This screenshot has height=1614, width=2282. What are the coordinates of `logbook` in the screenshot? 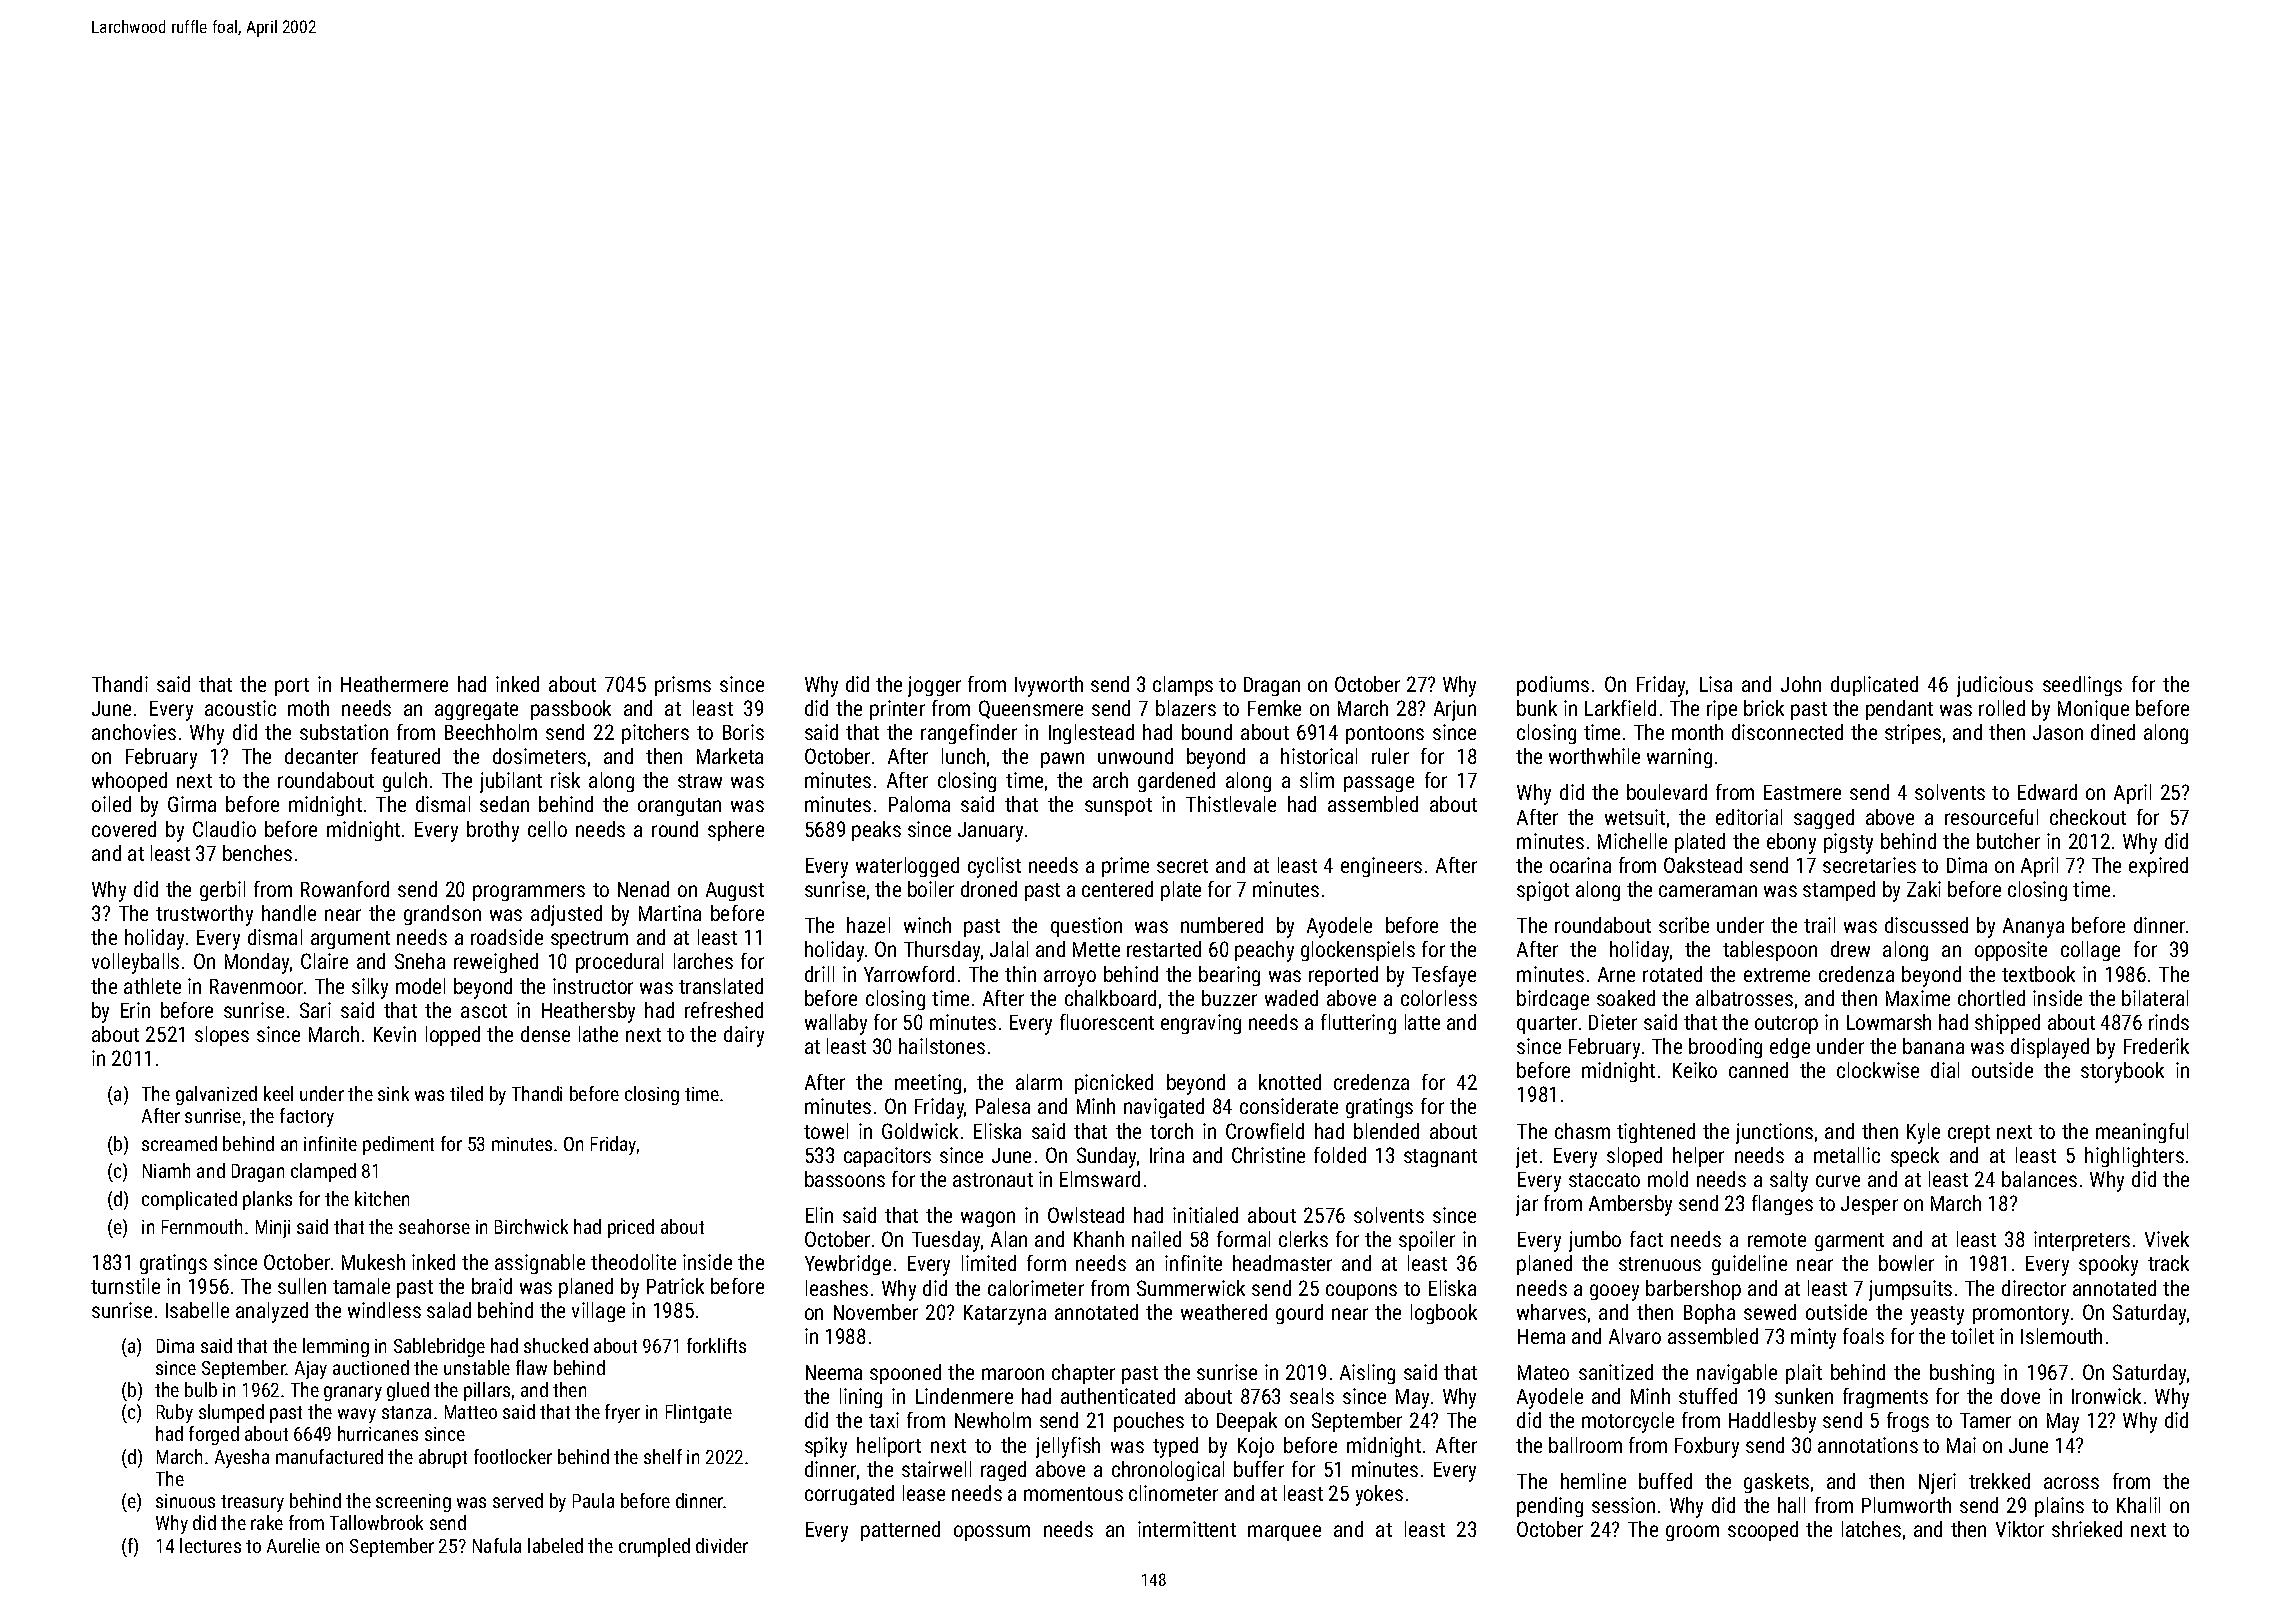 It's located at (1444, 1314).
